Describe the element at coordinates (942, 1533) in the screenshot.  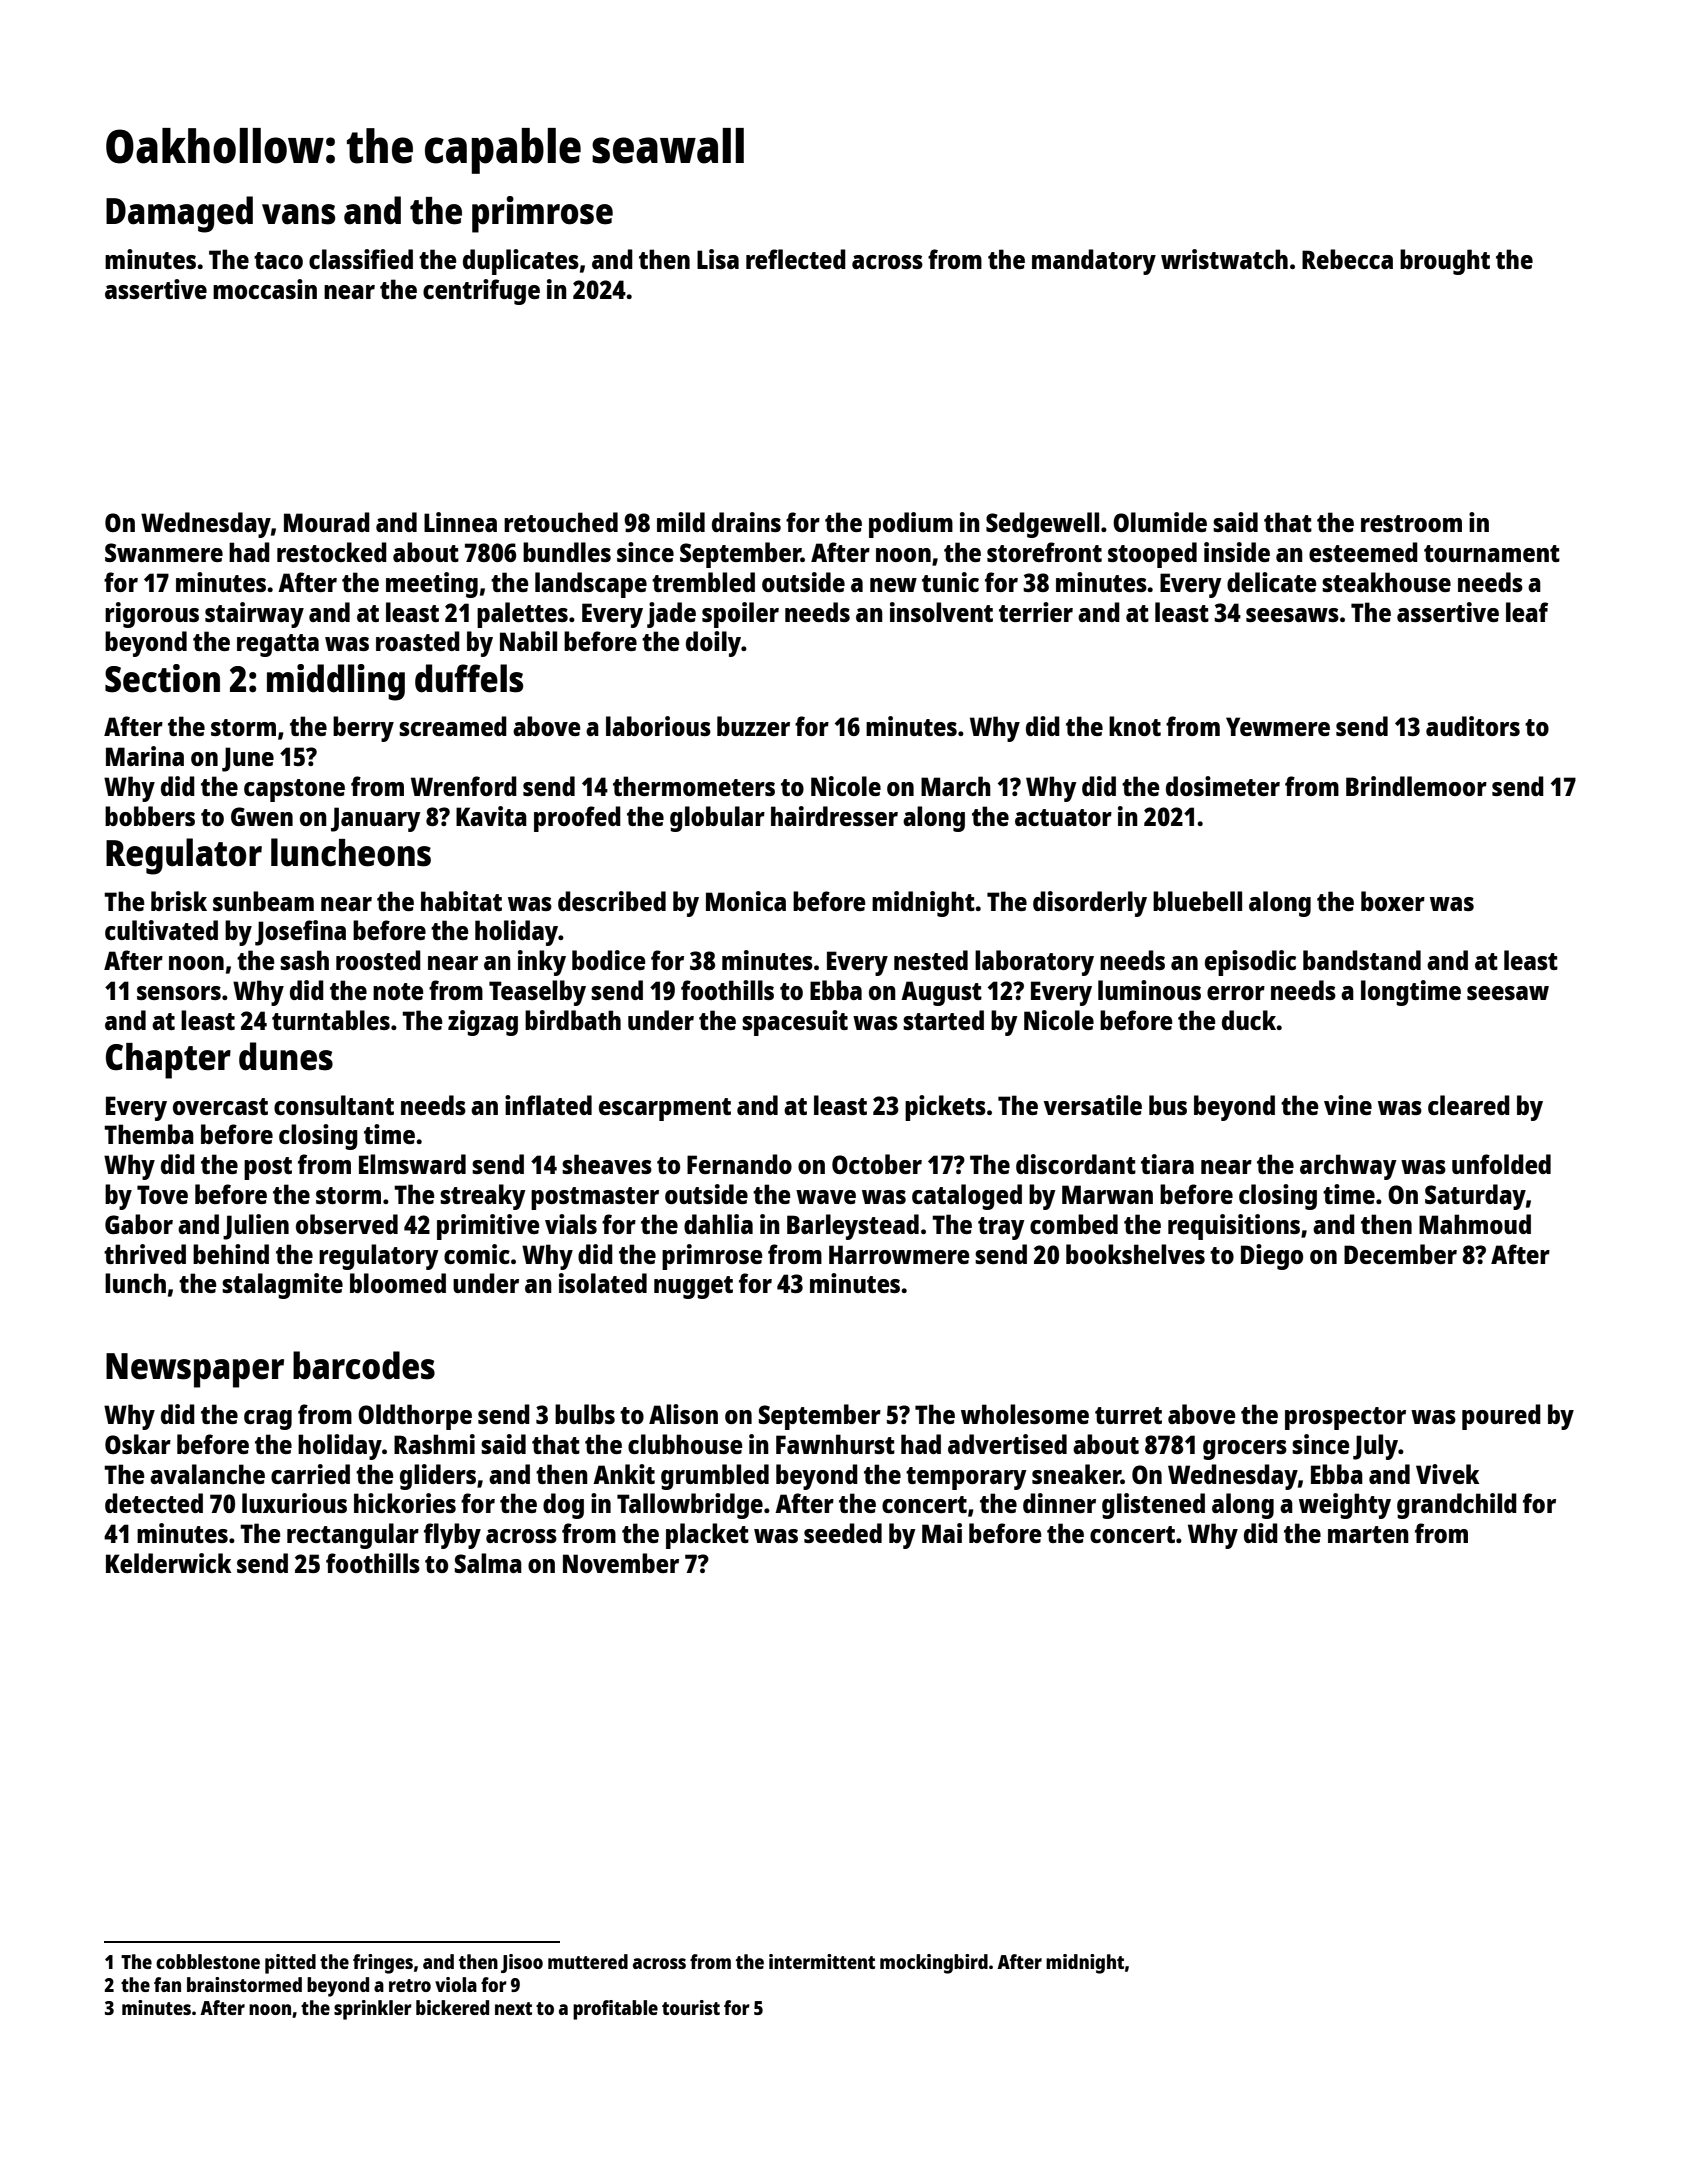
I see `Mai` at that location.
